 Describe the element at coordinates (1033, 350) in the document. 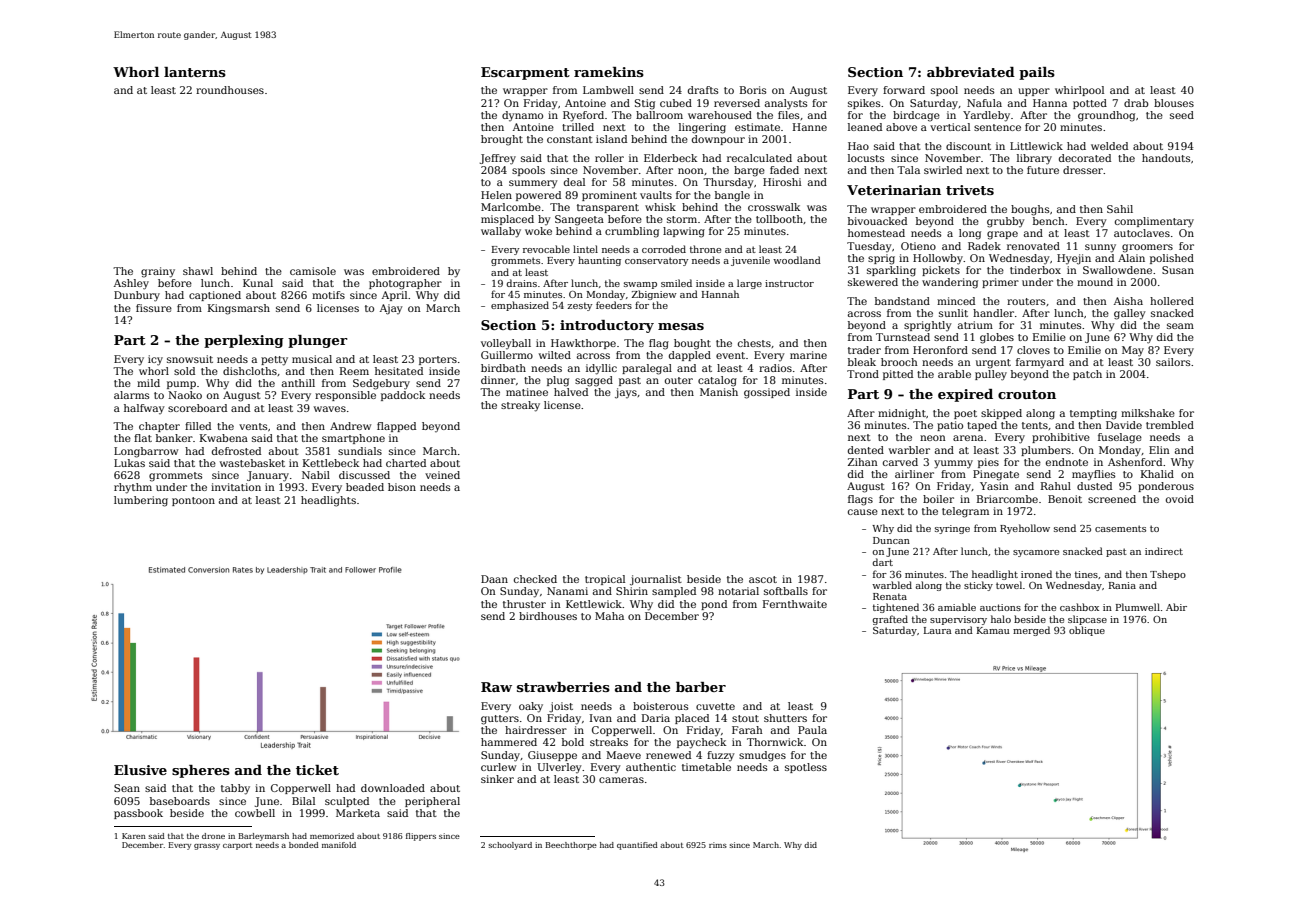

I see `cloves` at that location.
